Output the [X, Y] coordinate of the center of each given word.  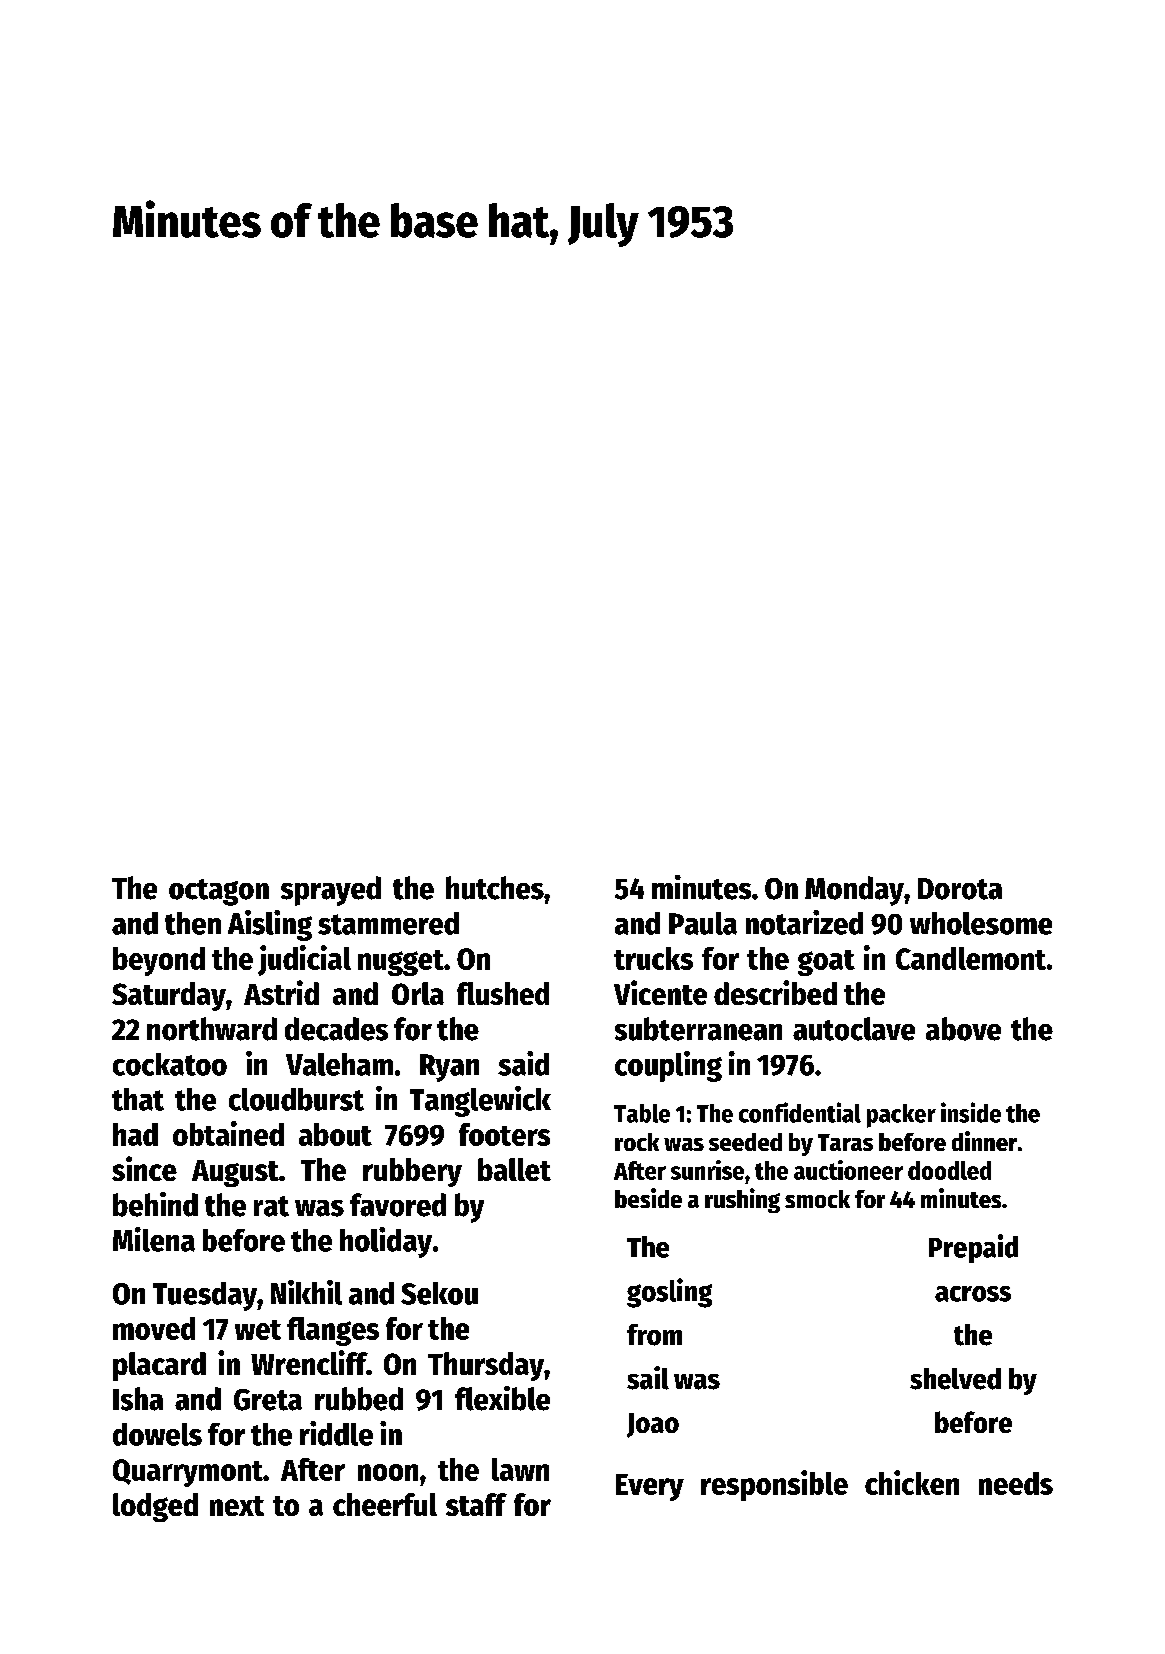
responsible [774, 1485]
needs [1016, 1483]
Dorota [960, 889]
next [237, 1506]
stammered [388, 923]
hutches [495, 888]
